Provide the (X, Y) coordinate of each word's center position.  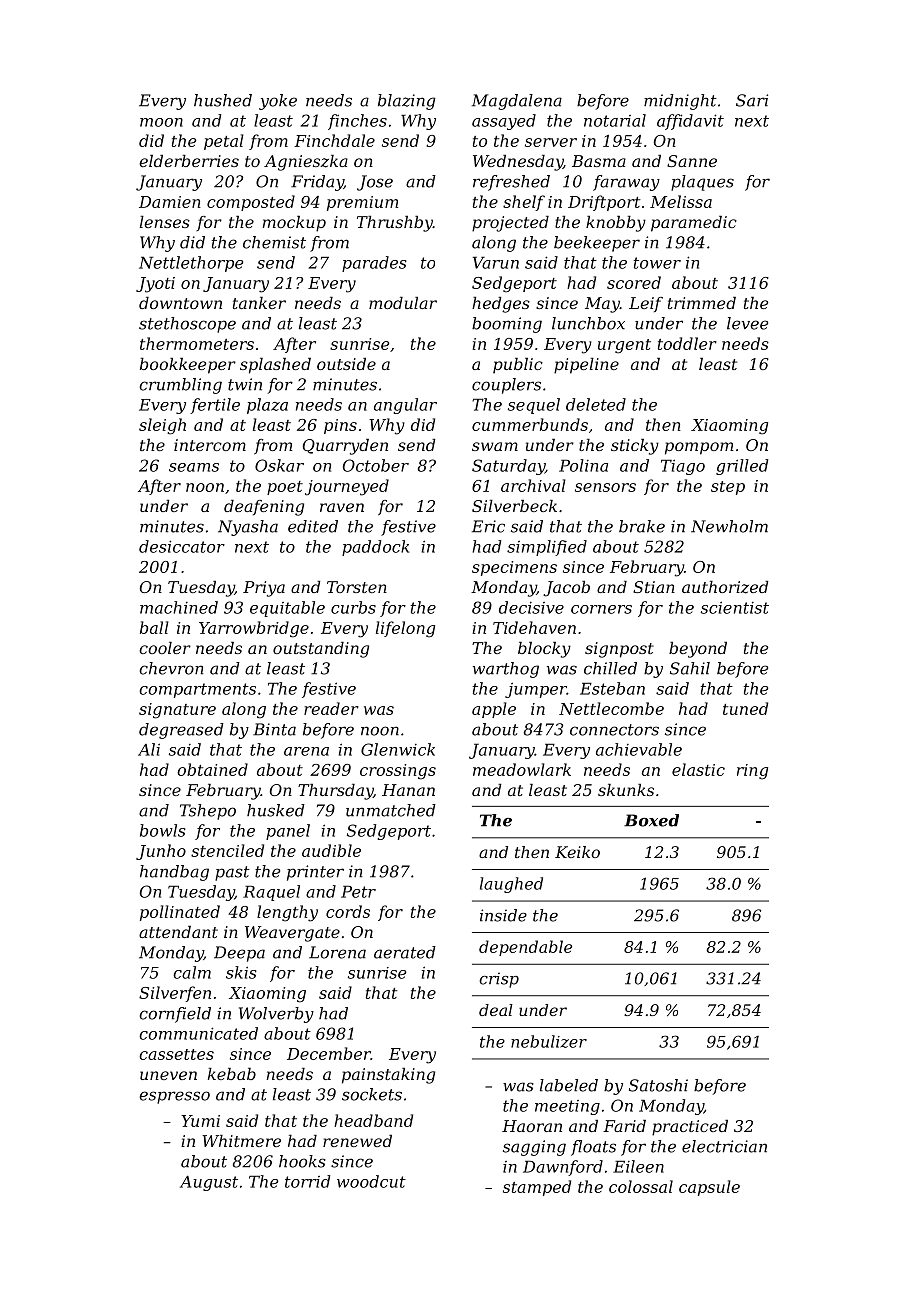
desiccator (182, 546)
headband (373, 1120)
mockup (294, 224)
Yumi (200, 1121)
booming (507, 325)
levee (747, 323)
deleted (596, 404)
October (376, 465)
